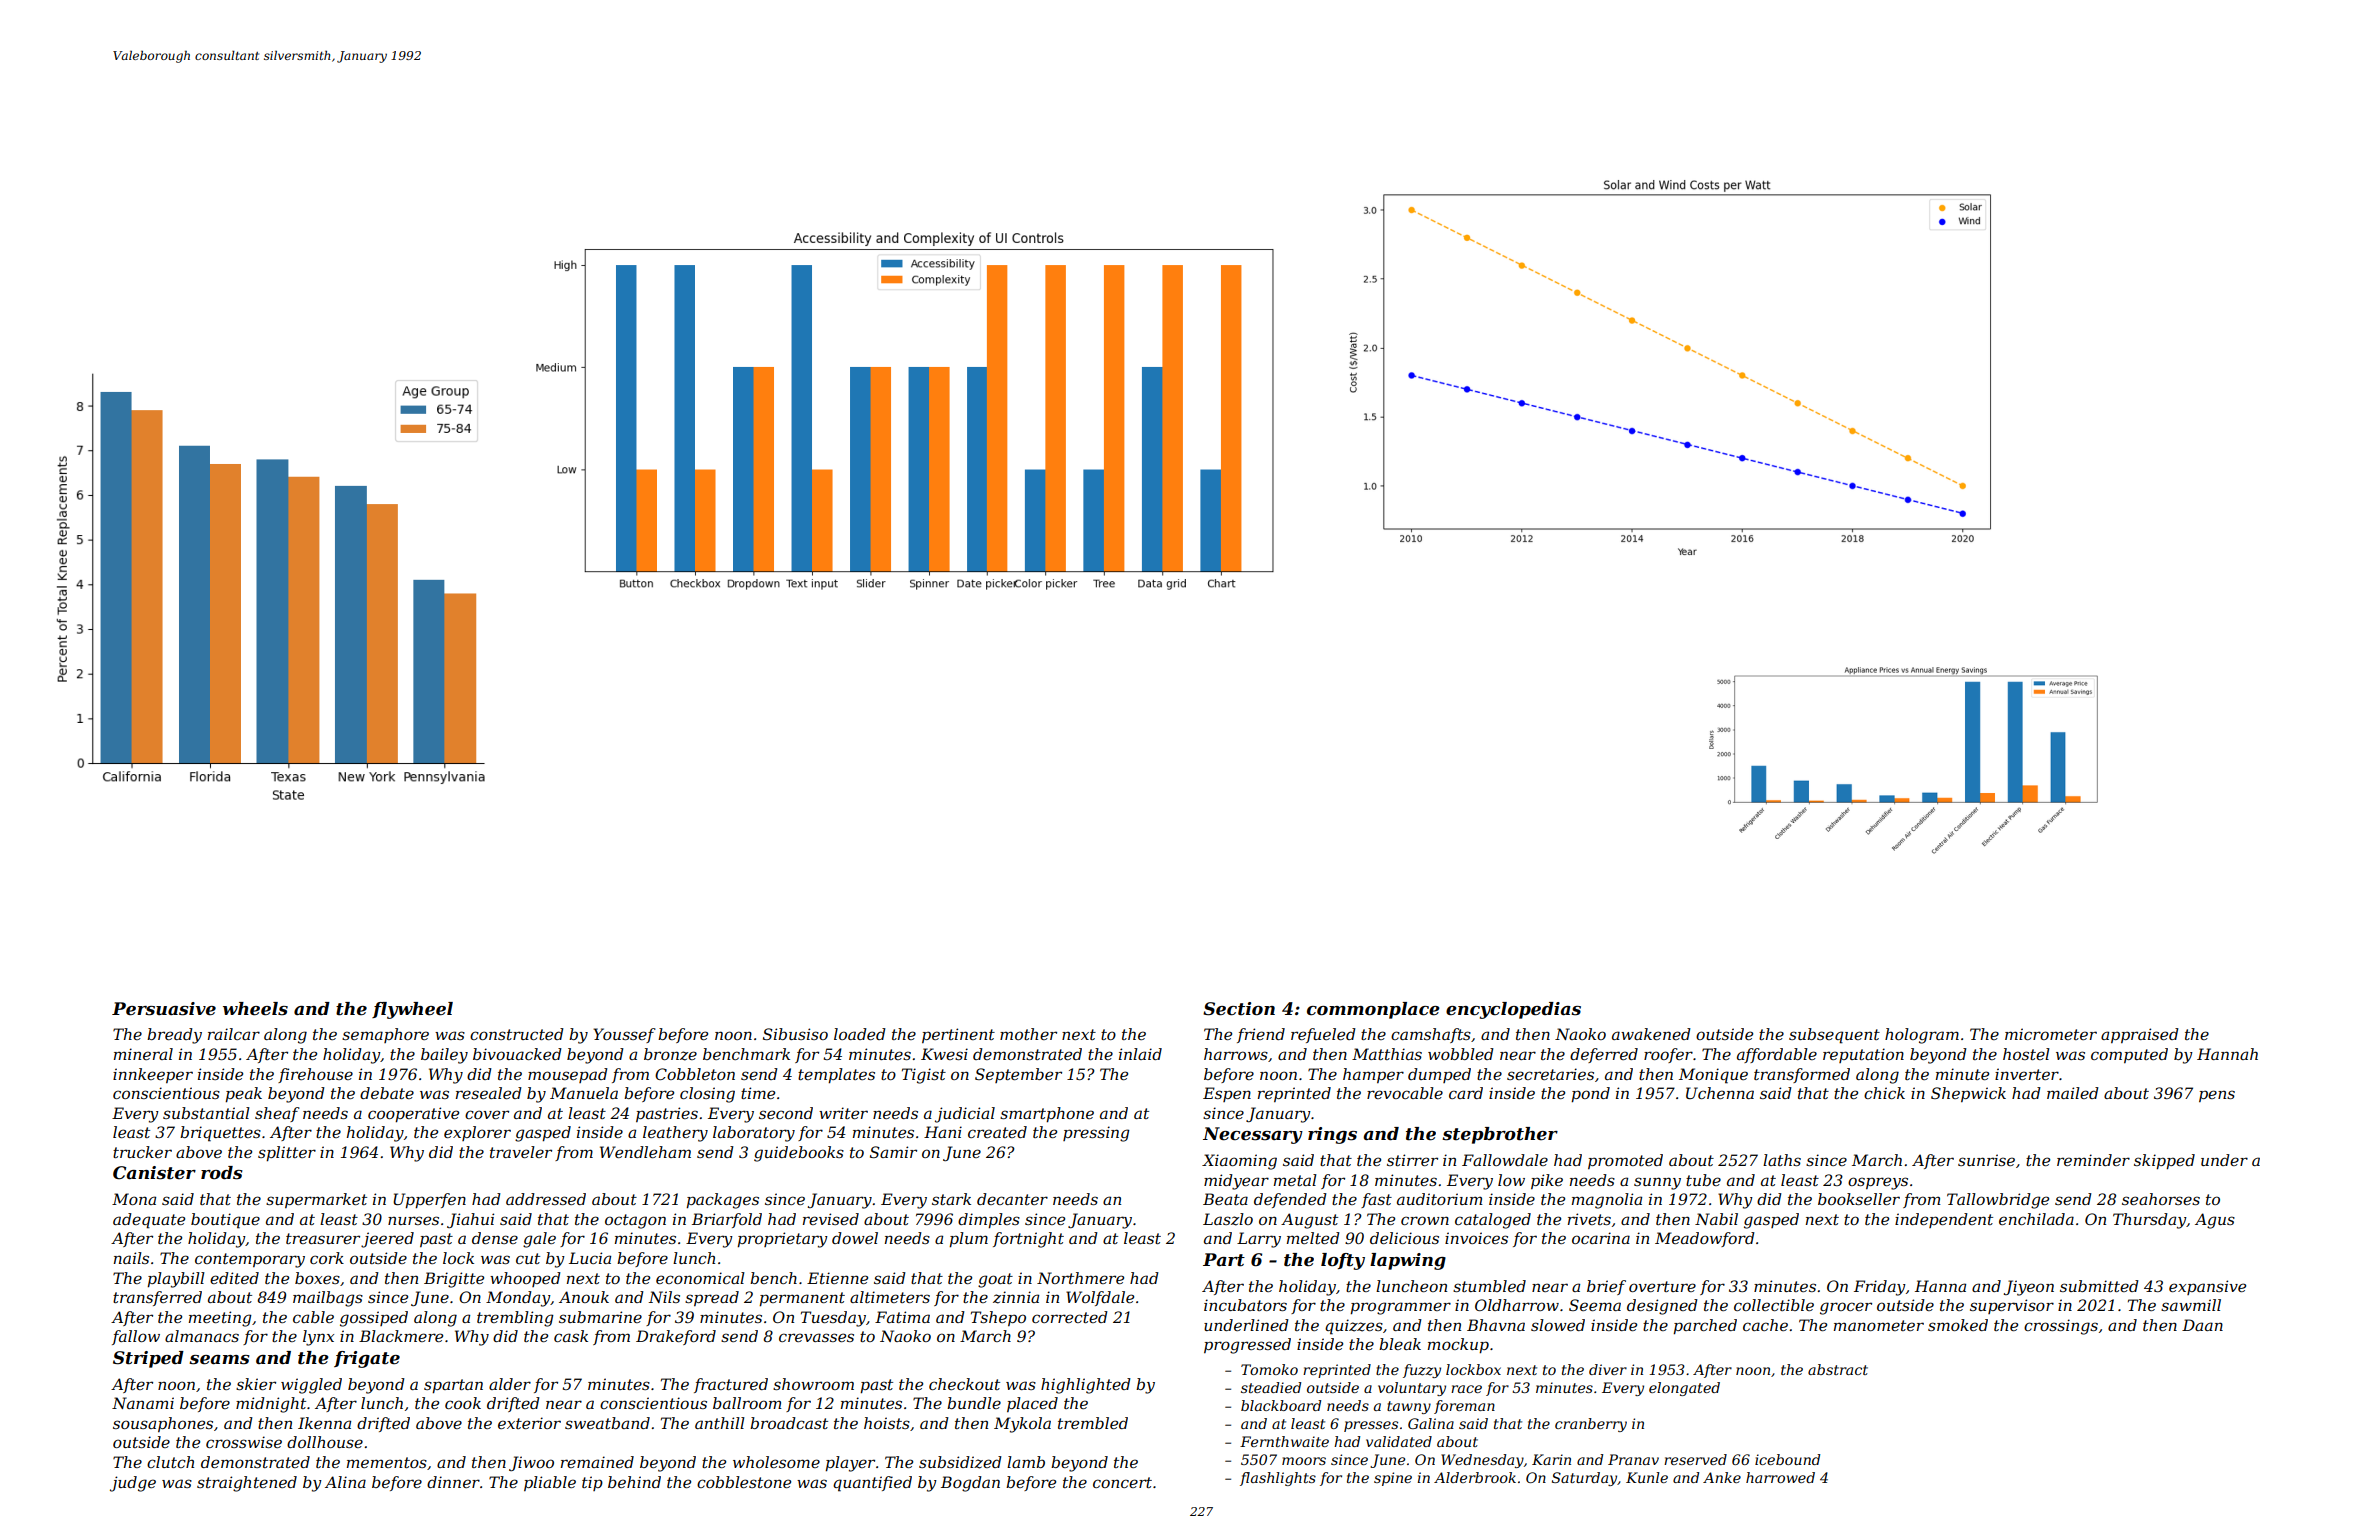 The image size is (2380, 1540). Describe the element at coordinates (2217, 1096) in the screenshot. I see `pens` at that location.
